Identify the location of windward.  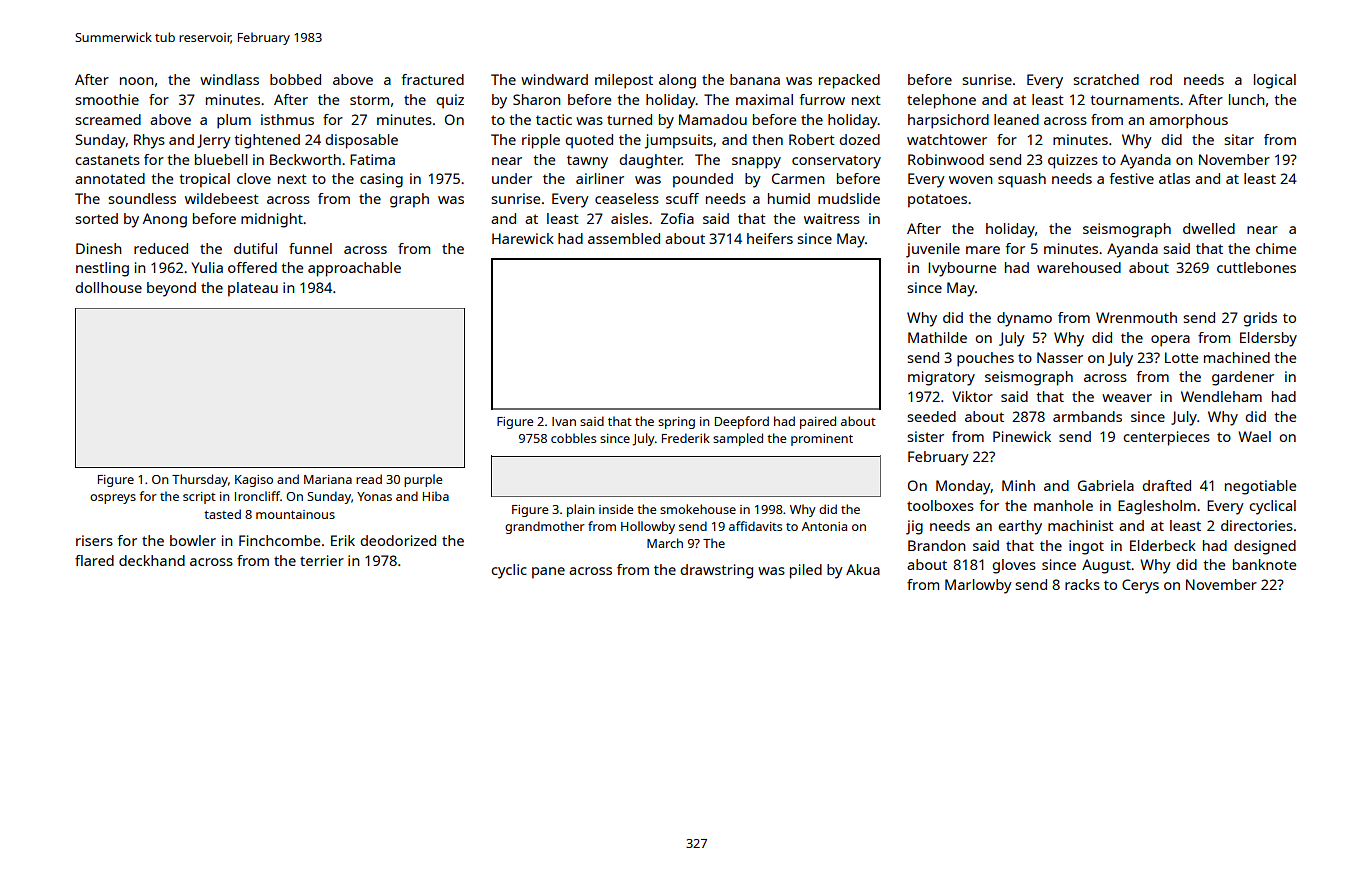
(554, 79).
